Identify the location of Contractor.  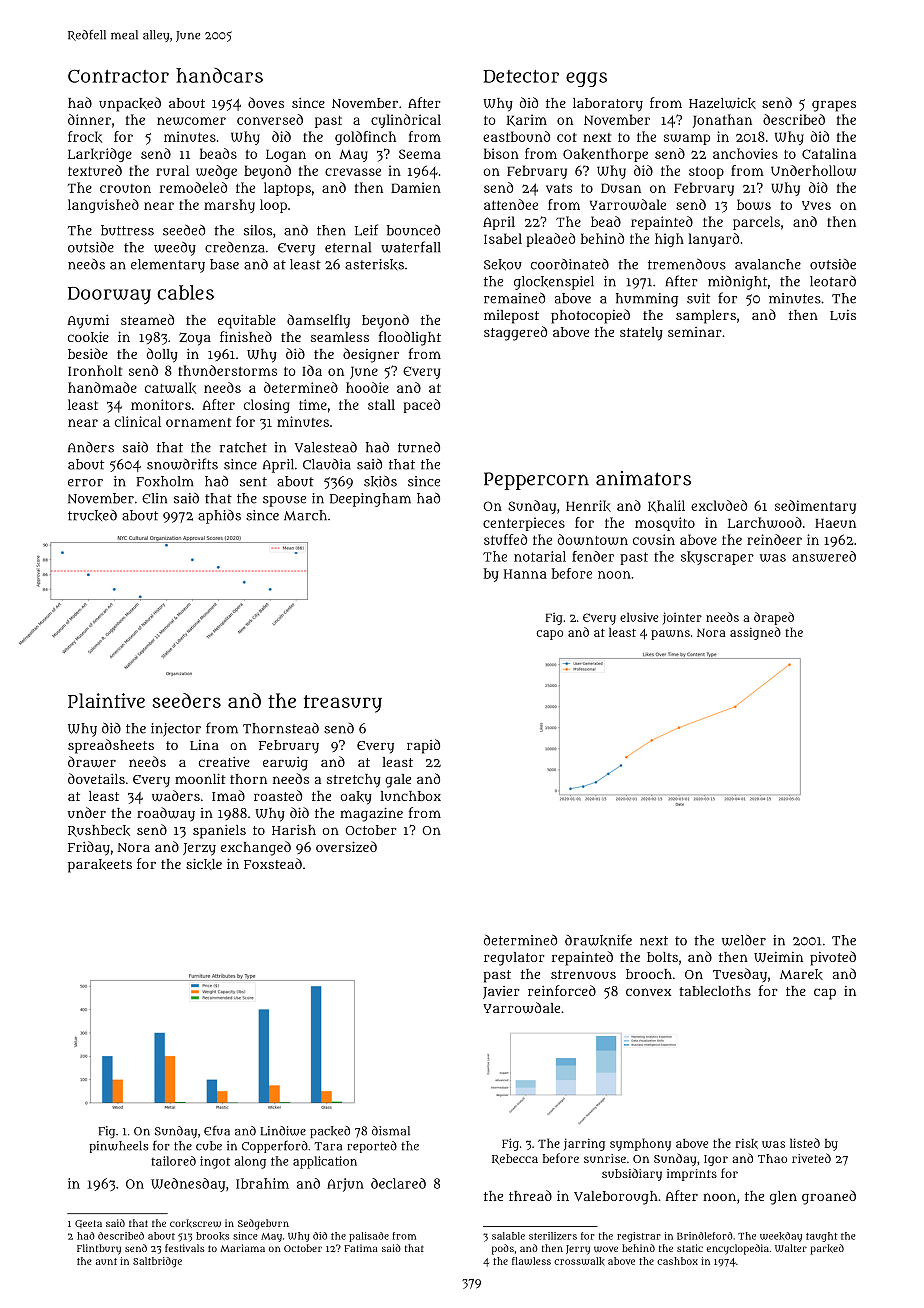
(118, 76).
